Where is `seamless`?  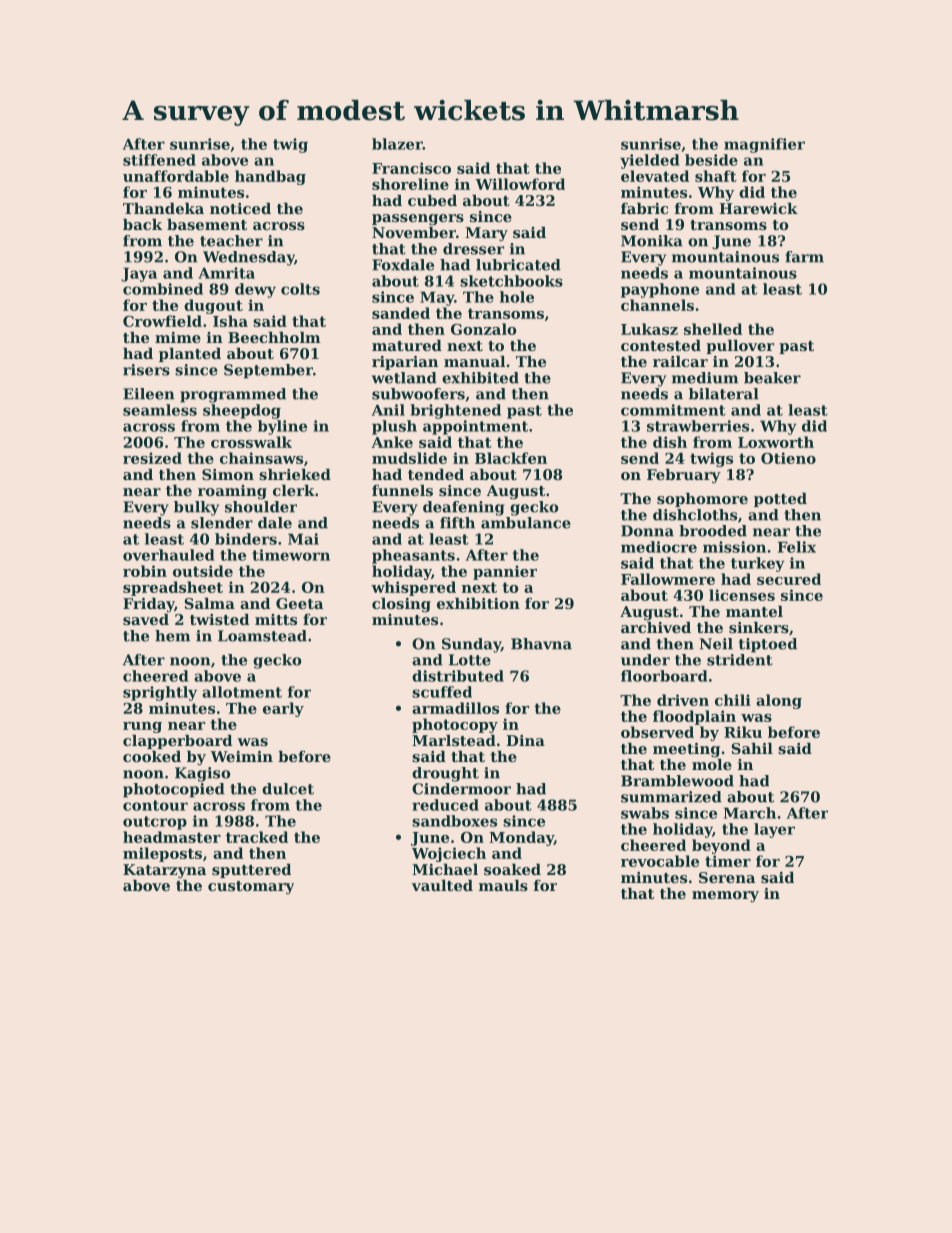
seamless is located at coordinates (160, 410).
